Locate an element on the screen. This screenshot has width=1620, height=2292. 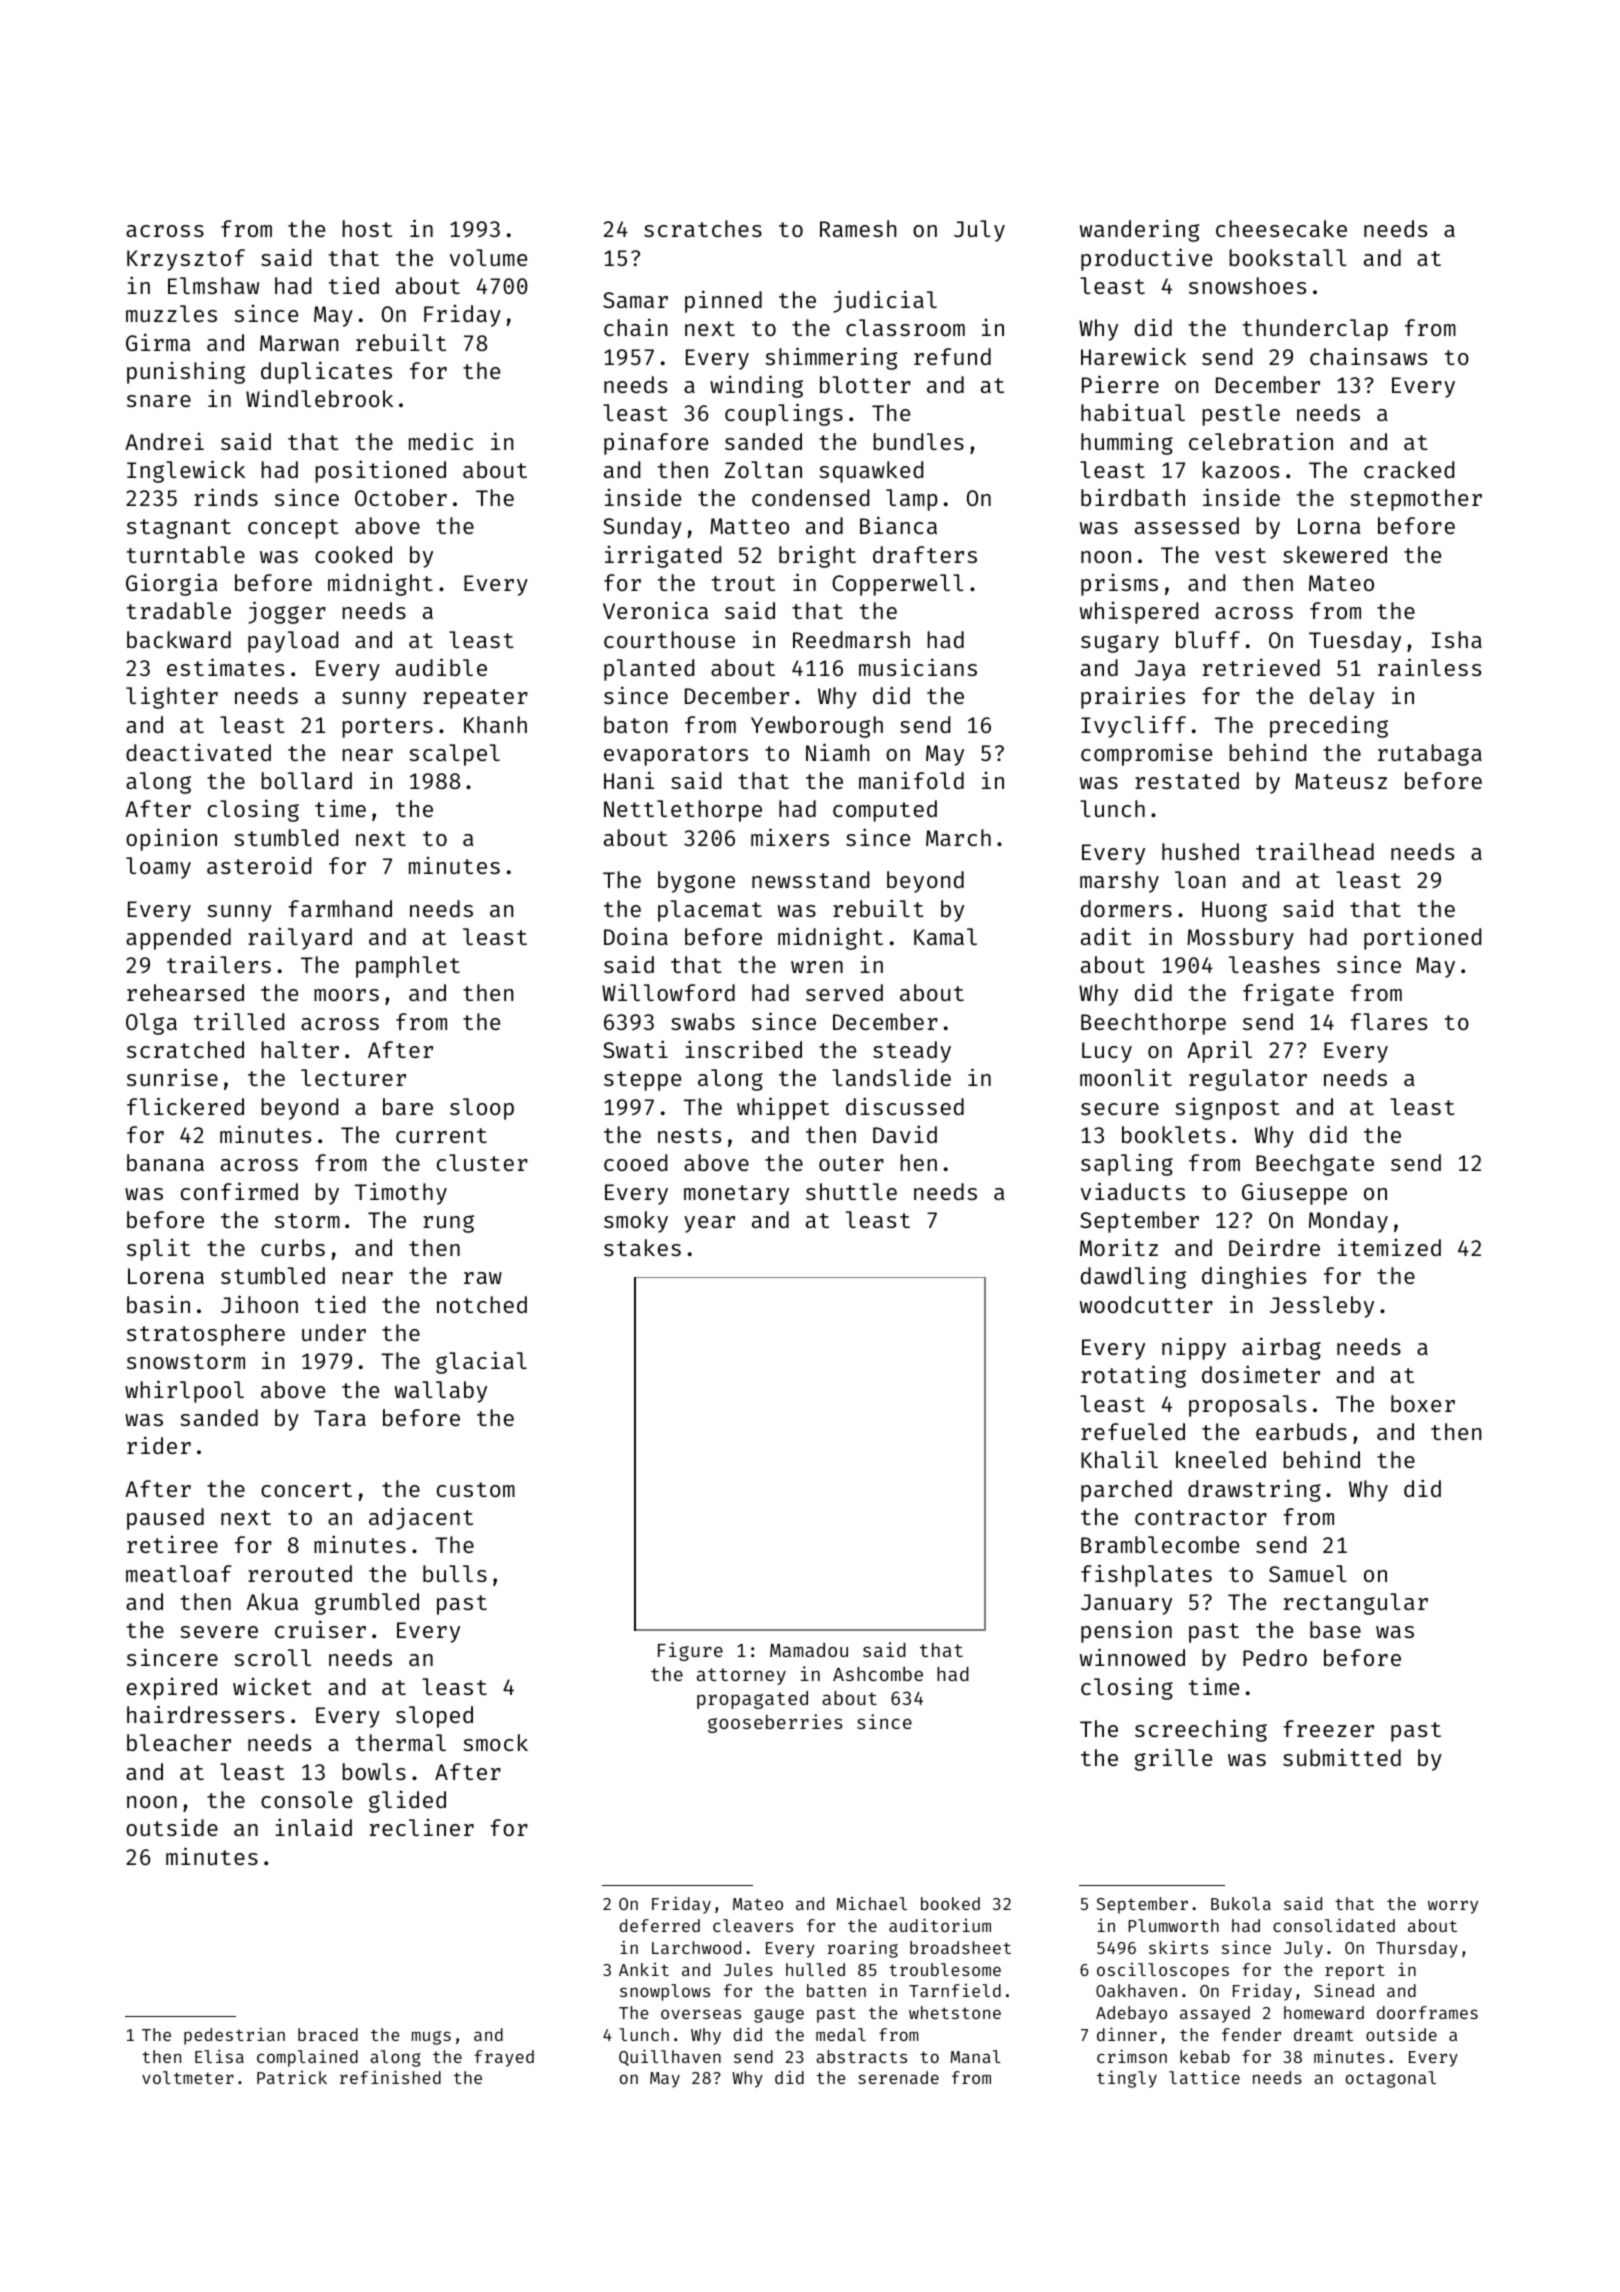
Olga is located at coordinates (151, 1024).
